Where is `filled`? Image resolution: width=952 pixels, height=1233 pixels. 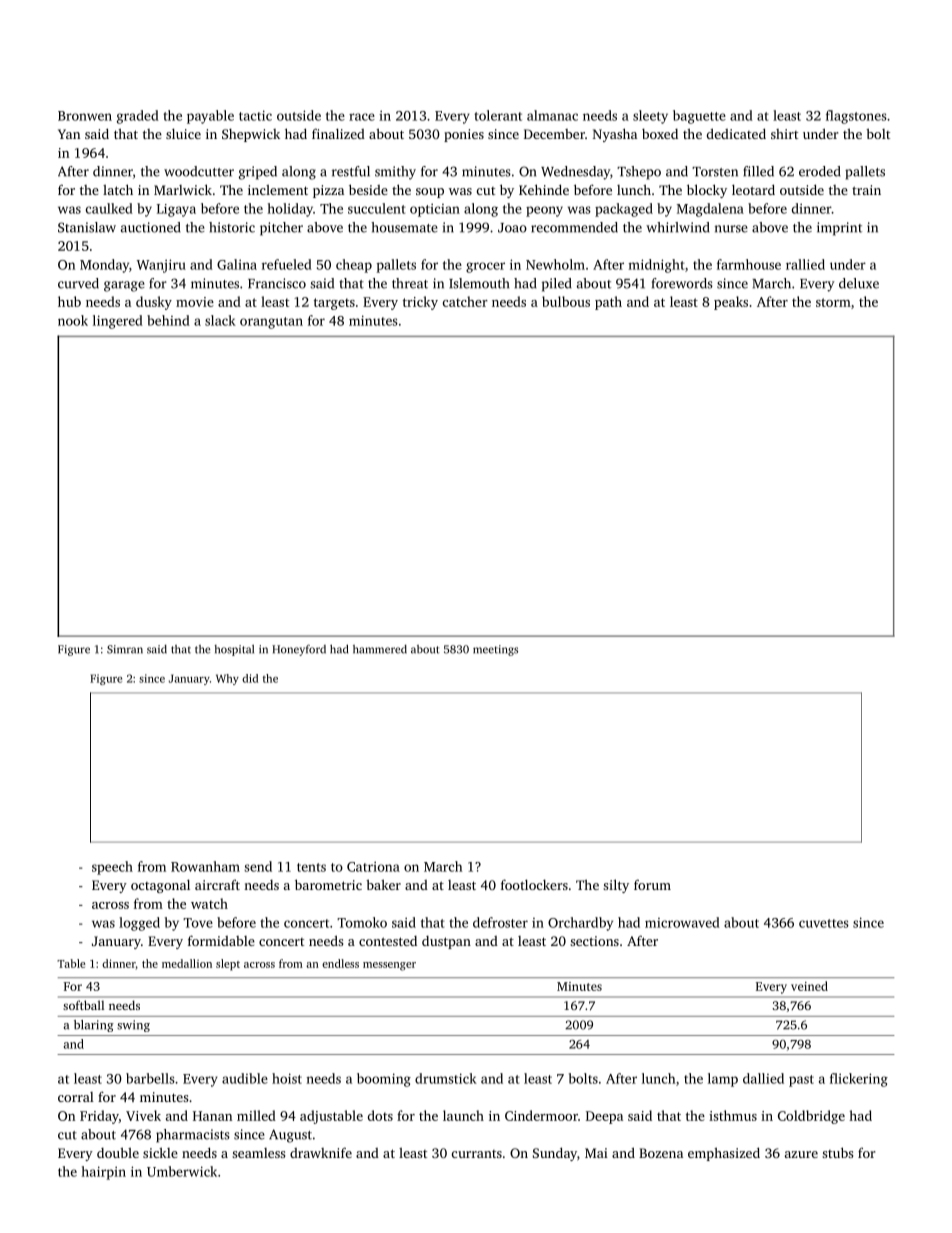 filled is located at coordinates (758, 171).
